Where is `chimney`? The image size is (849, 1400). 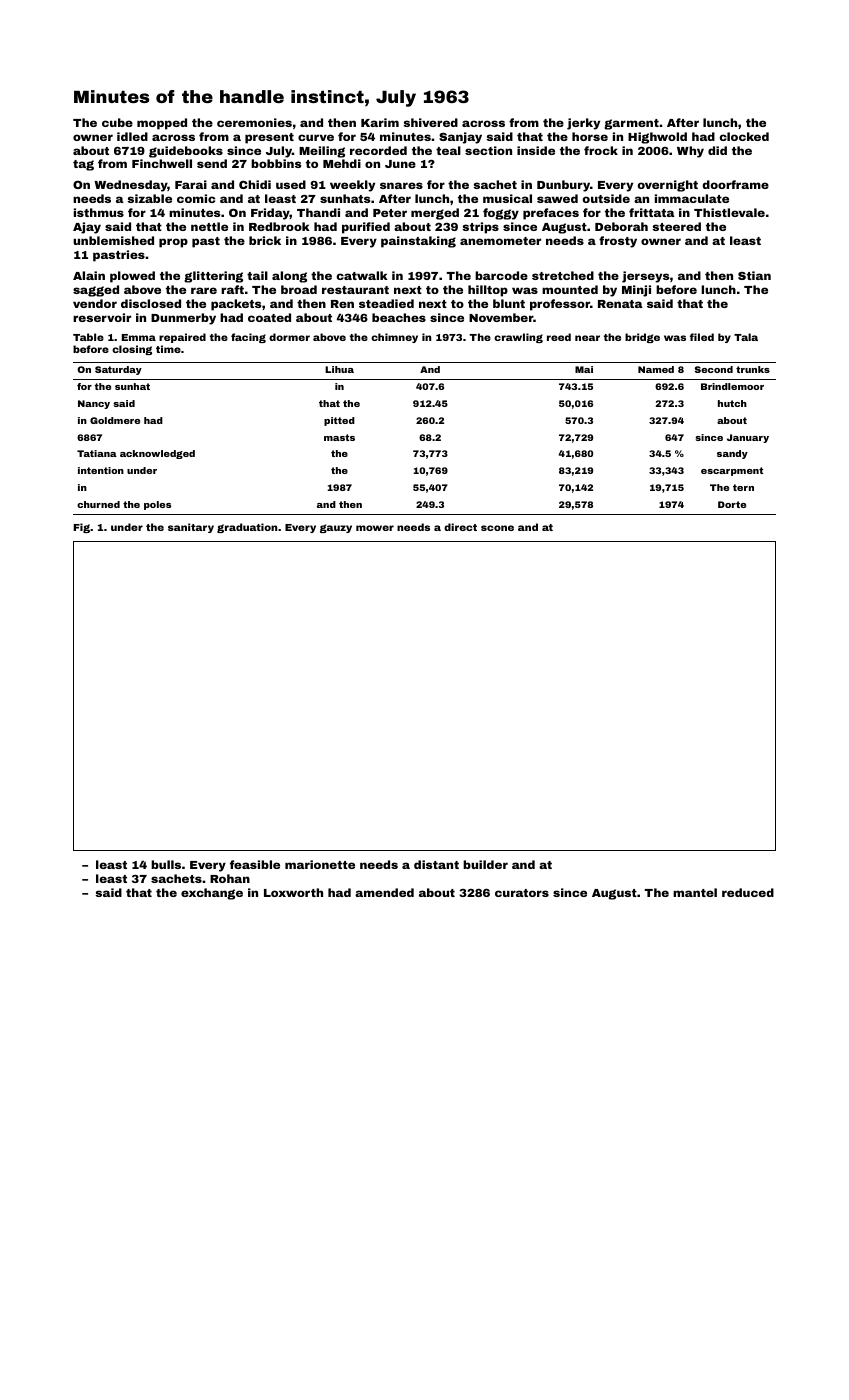 chimney is located at coordinates (394, 338).
